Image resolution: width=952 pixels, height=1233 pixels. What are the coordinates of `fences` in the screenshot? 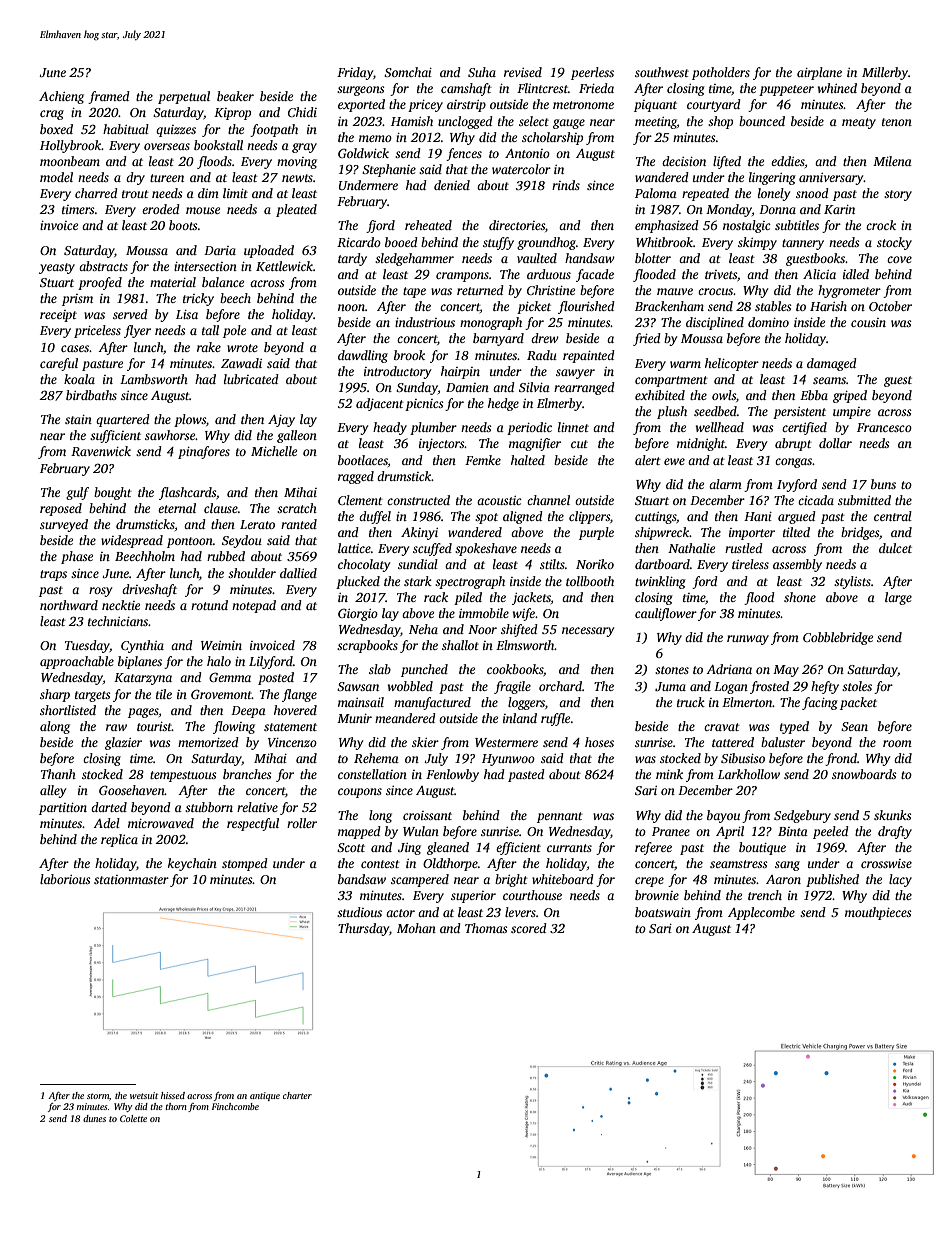 It's located at (464, 154).
